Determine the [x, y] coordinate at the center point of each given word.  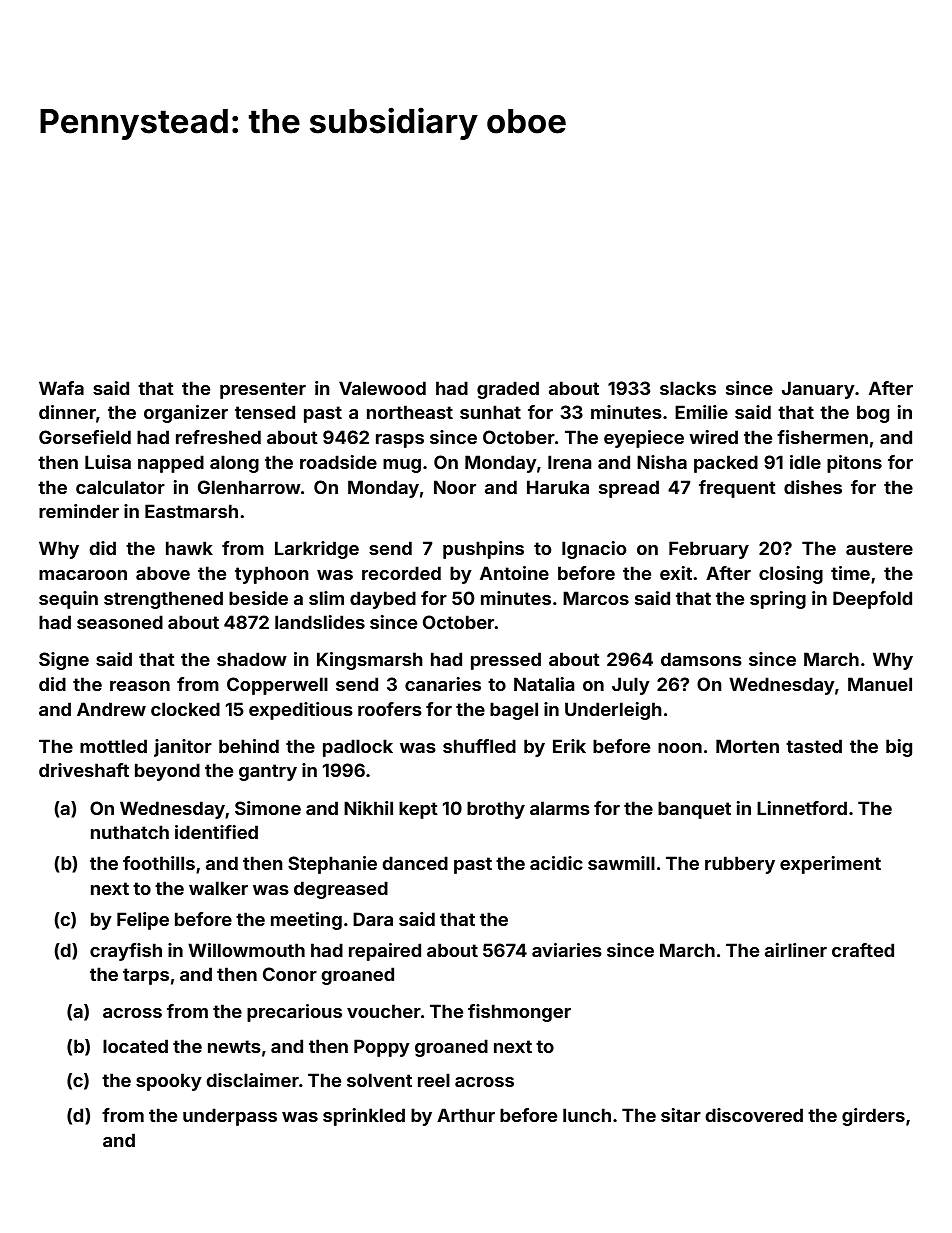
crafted [863, 950]
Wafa [61, 388]
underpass [230, 1117]
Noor [455, 487]
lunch [587, 1115]
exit [676, 573]
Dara [373, 919]
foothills [159, 863]
